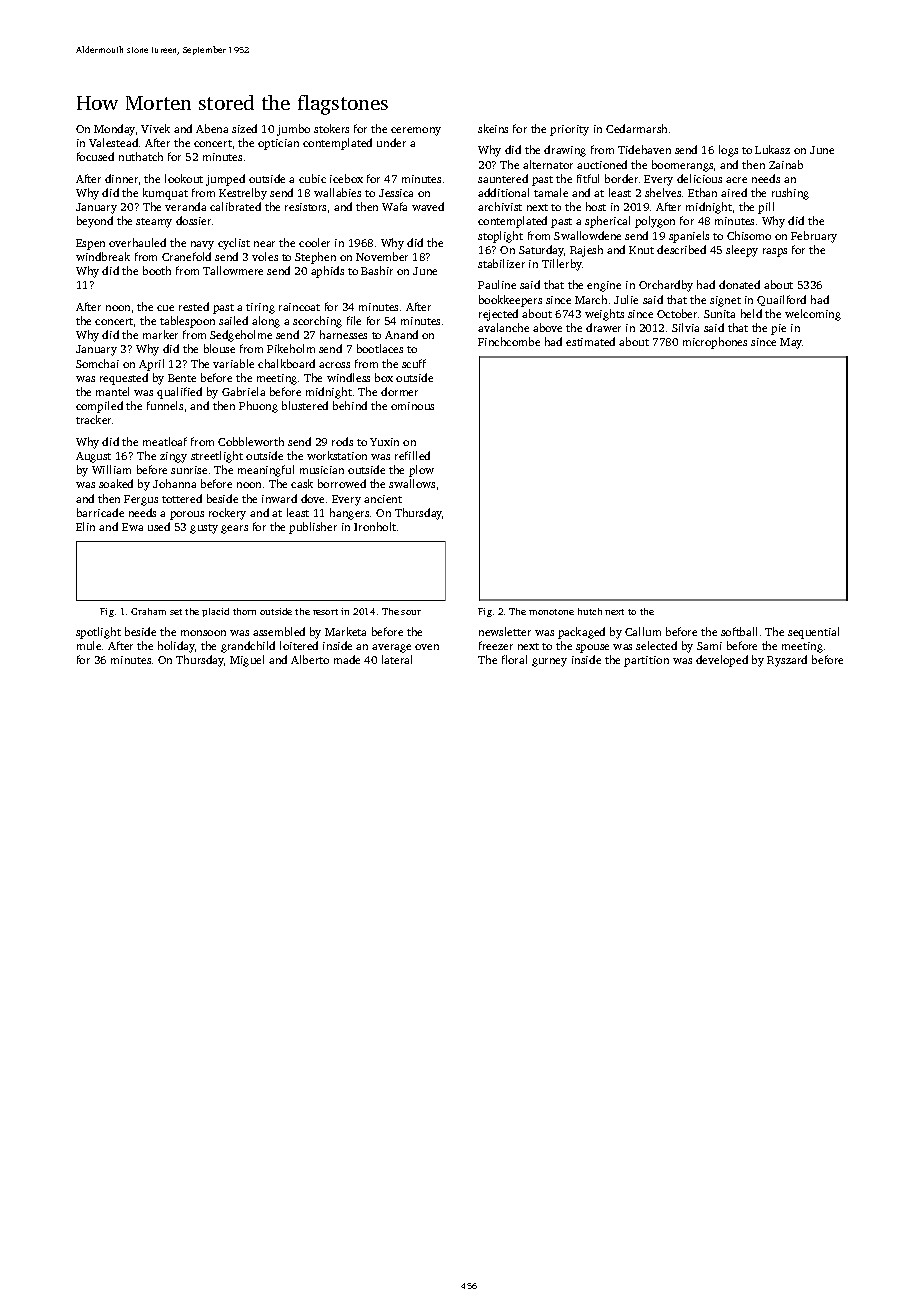 This screenshot has height=1308, width=924. I want to click on gurney, so click(549, 662).
